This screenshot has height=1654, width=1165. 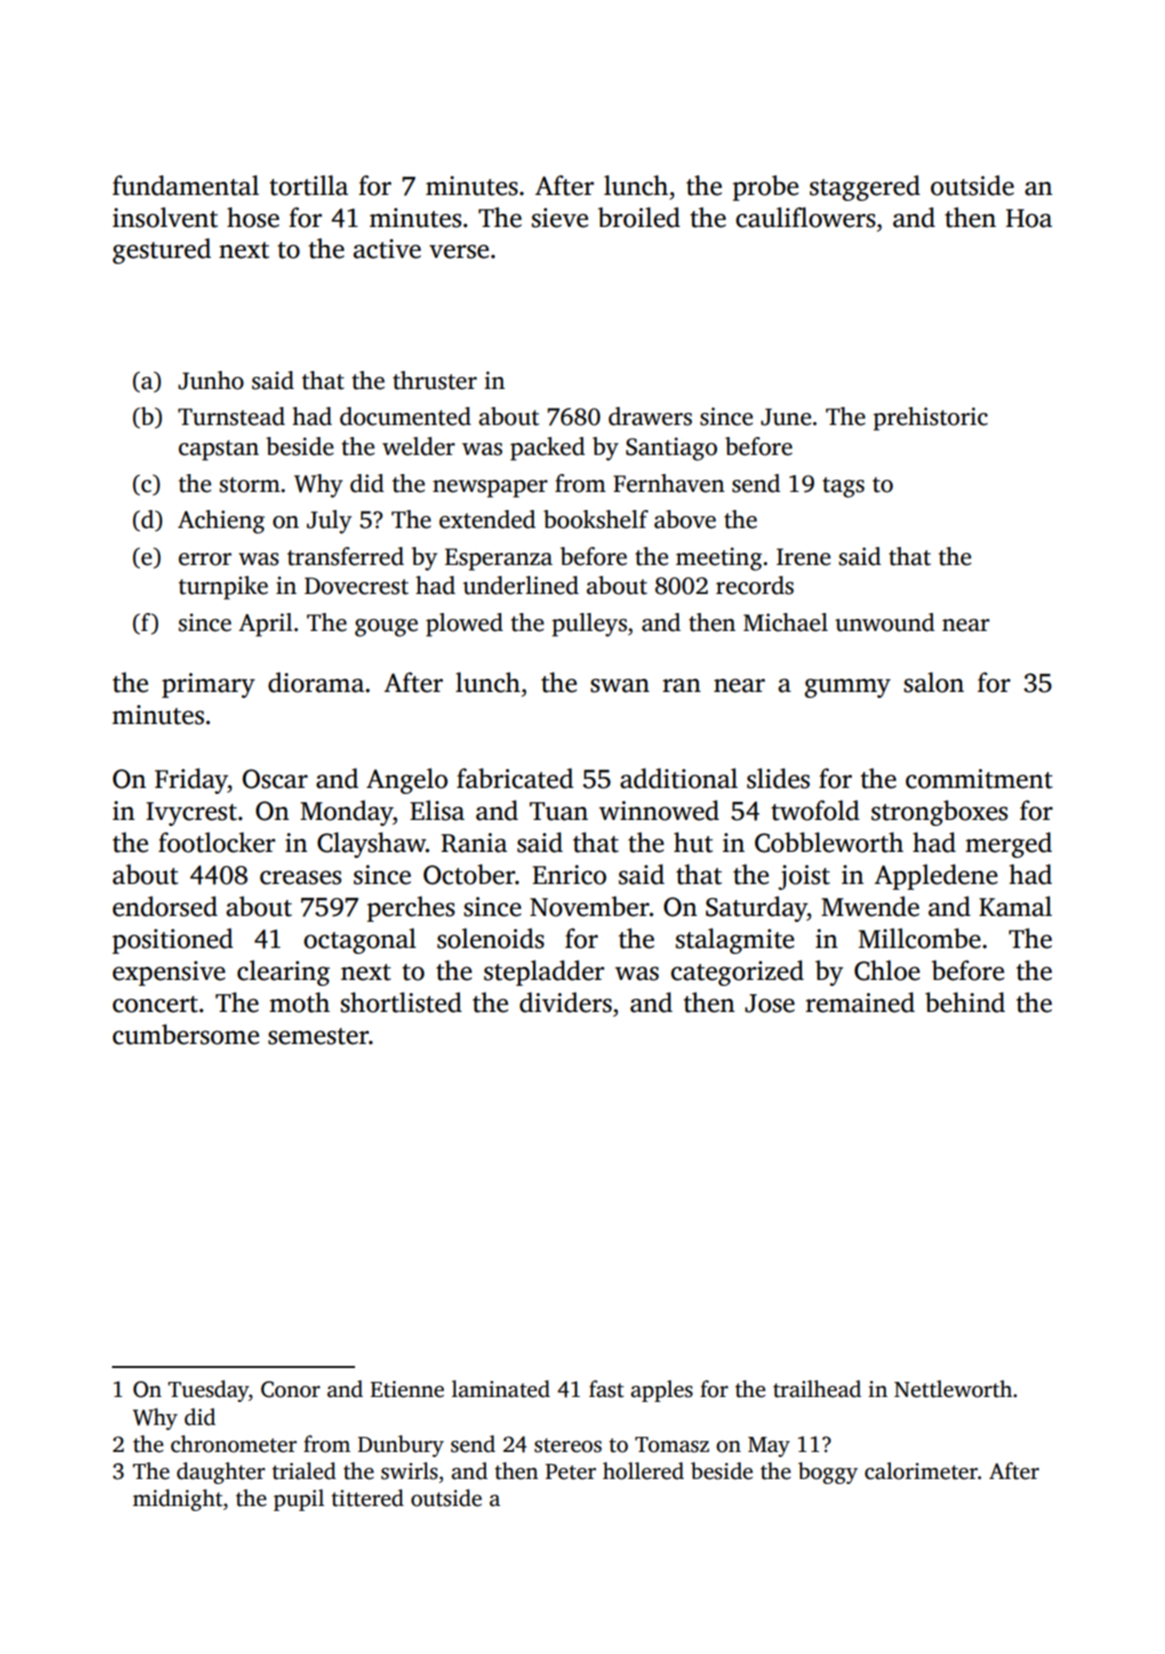 I want to click on calorimeter, so click(x=921, y=1471).
